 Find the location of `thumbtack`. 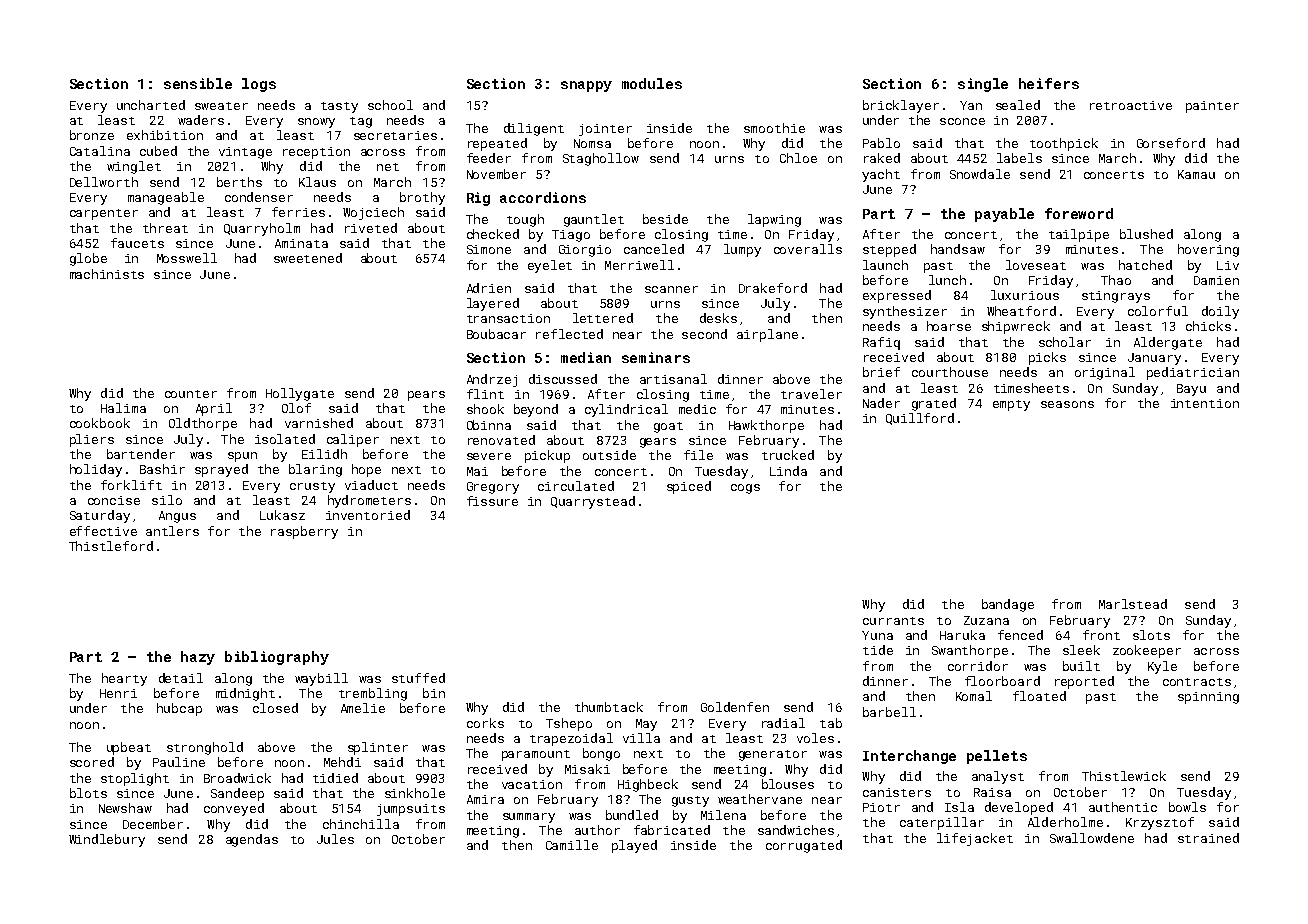

thumbtack is located at coordinates (609, 707).
